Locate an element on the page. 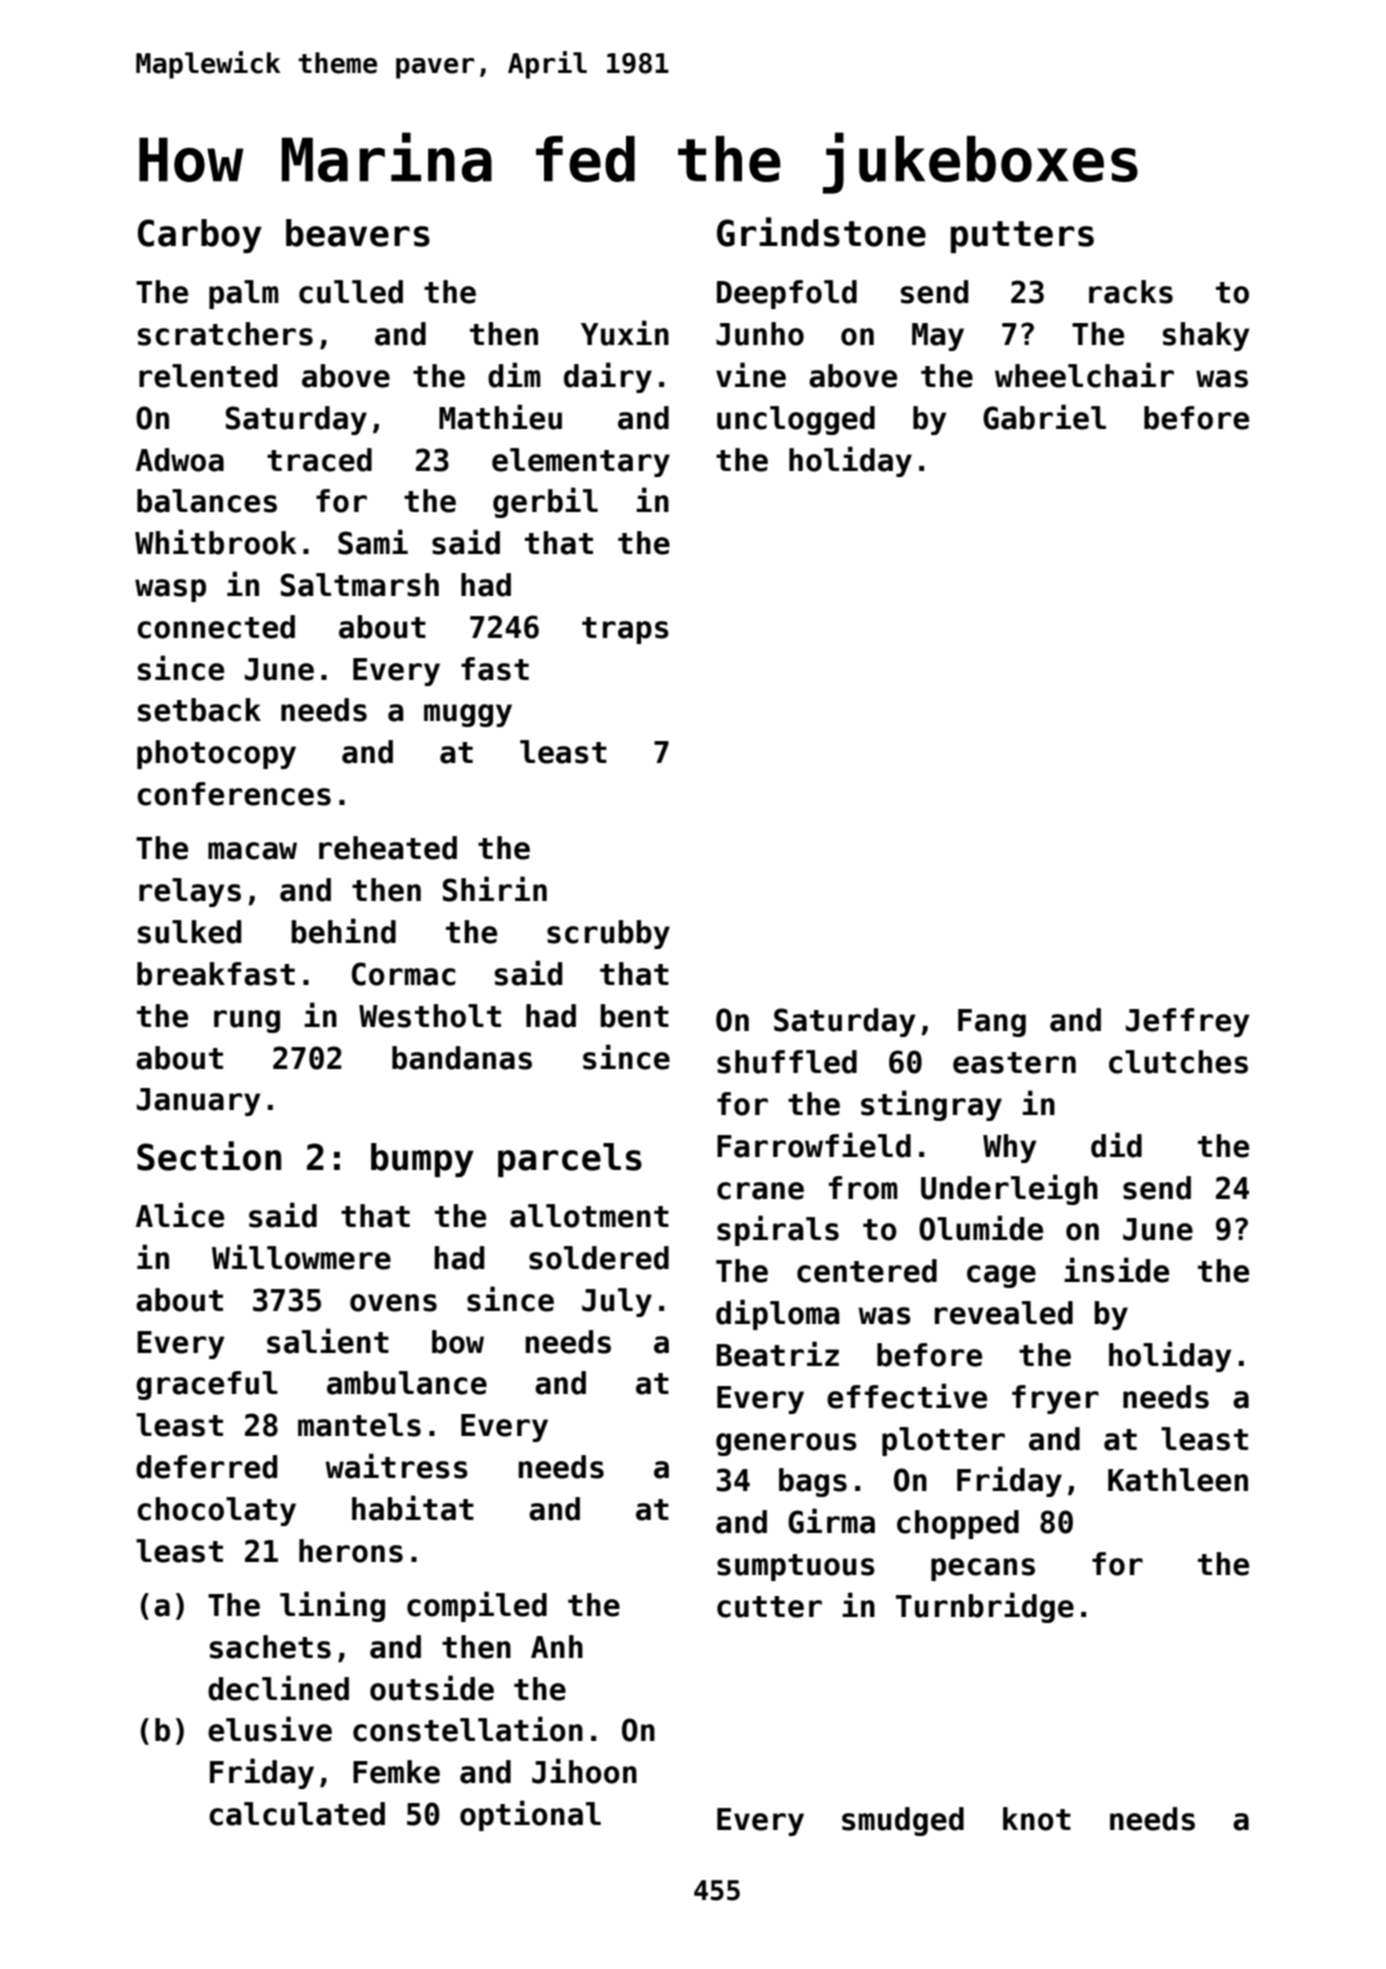 This document has width=1386, height=1969. beavers is located at coordinates (358, 233).
